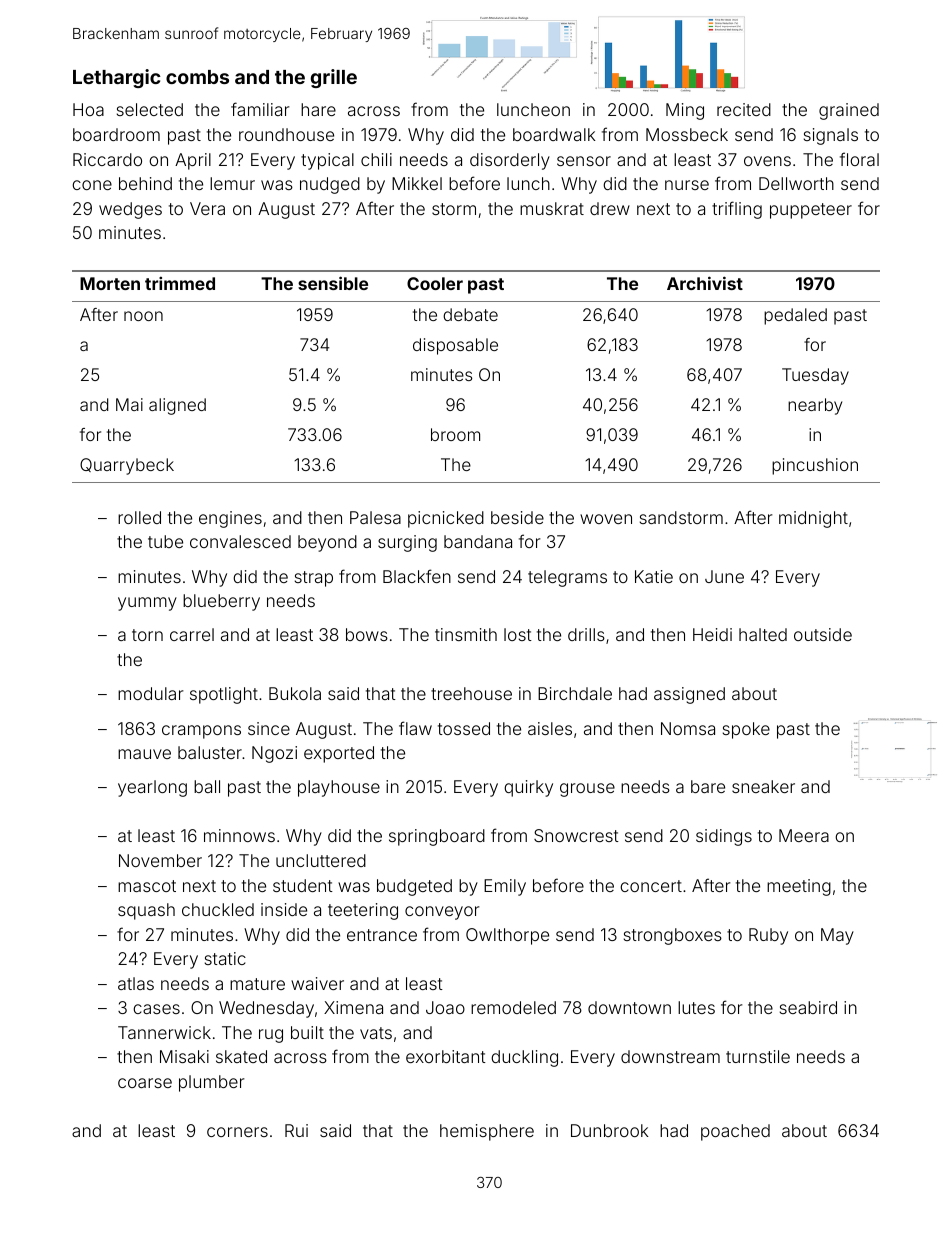 The width and height of the screenshot is (952, 1233). Describe the element at coordinates (339, 788) in the screenshot. I see `playhouse` at that location.
